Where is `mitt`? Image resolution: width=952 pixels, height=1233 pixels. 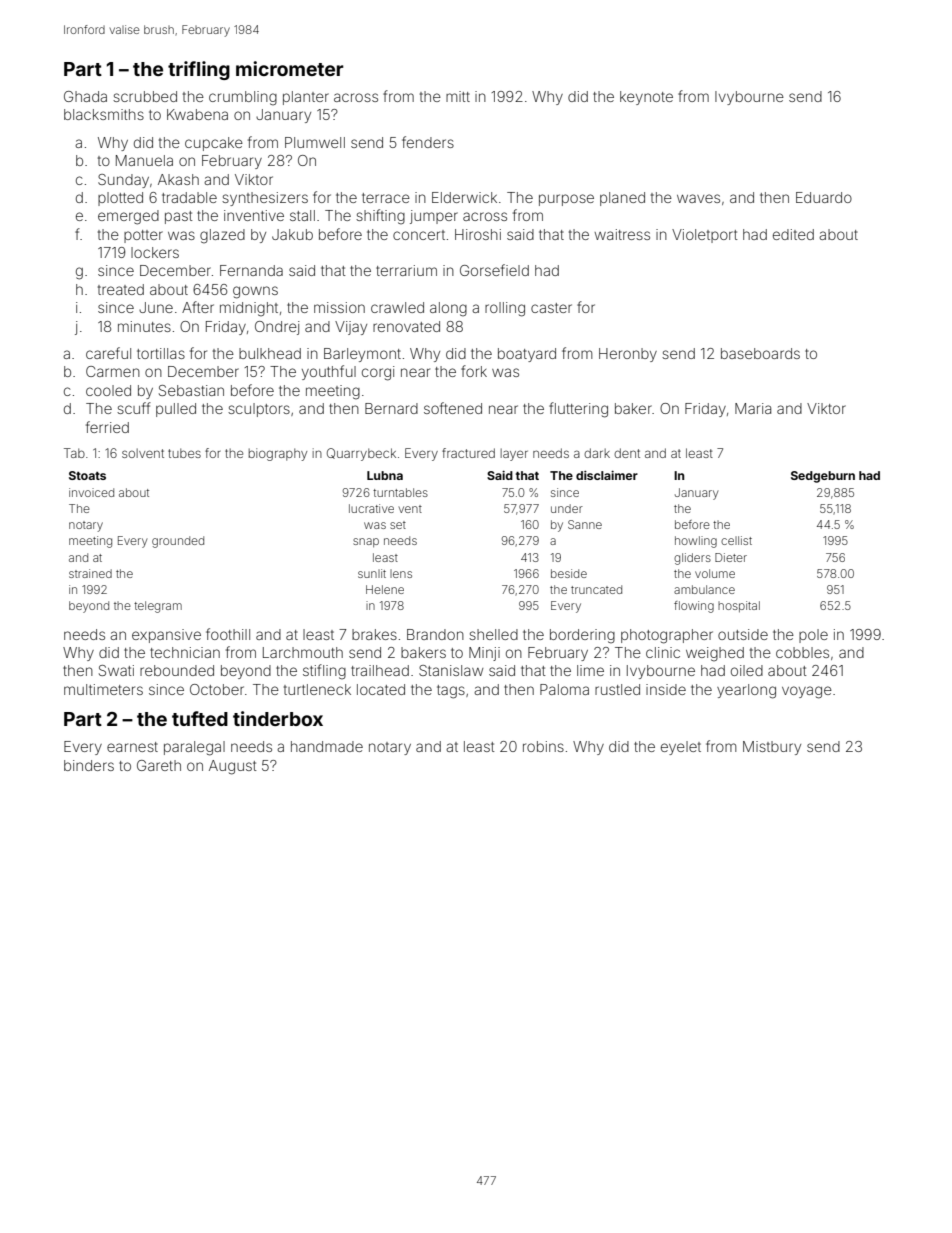
mitt is located at coordinates (458, 96).
